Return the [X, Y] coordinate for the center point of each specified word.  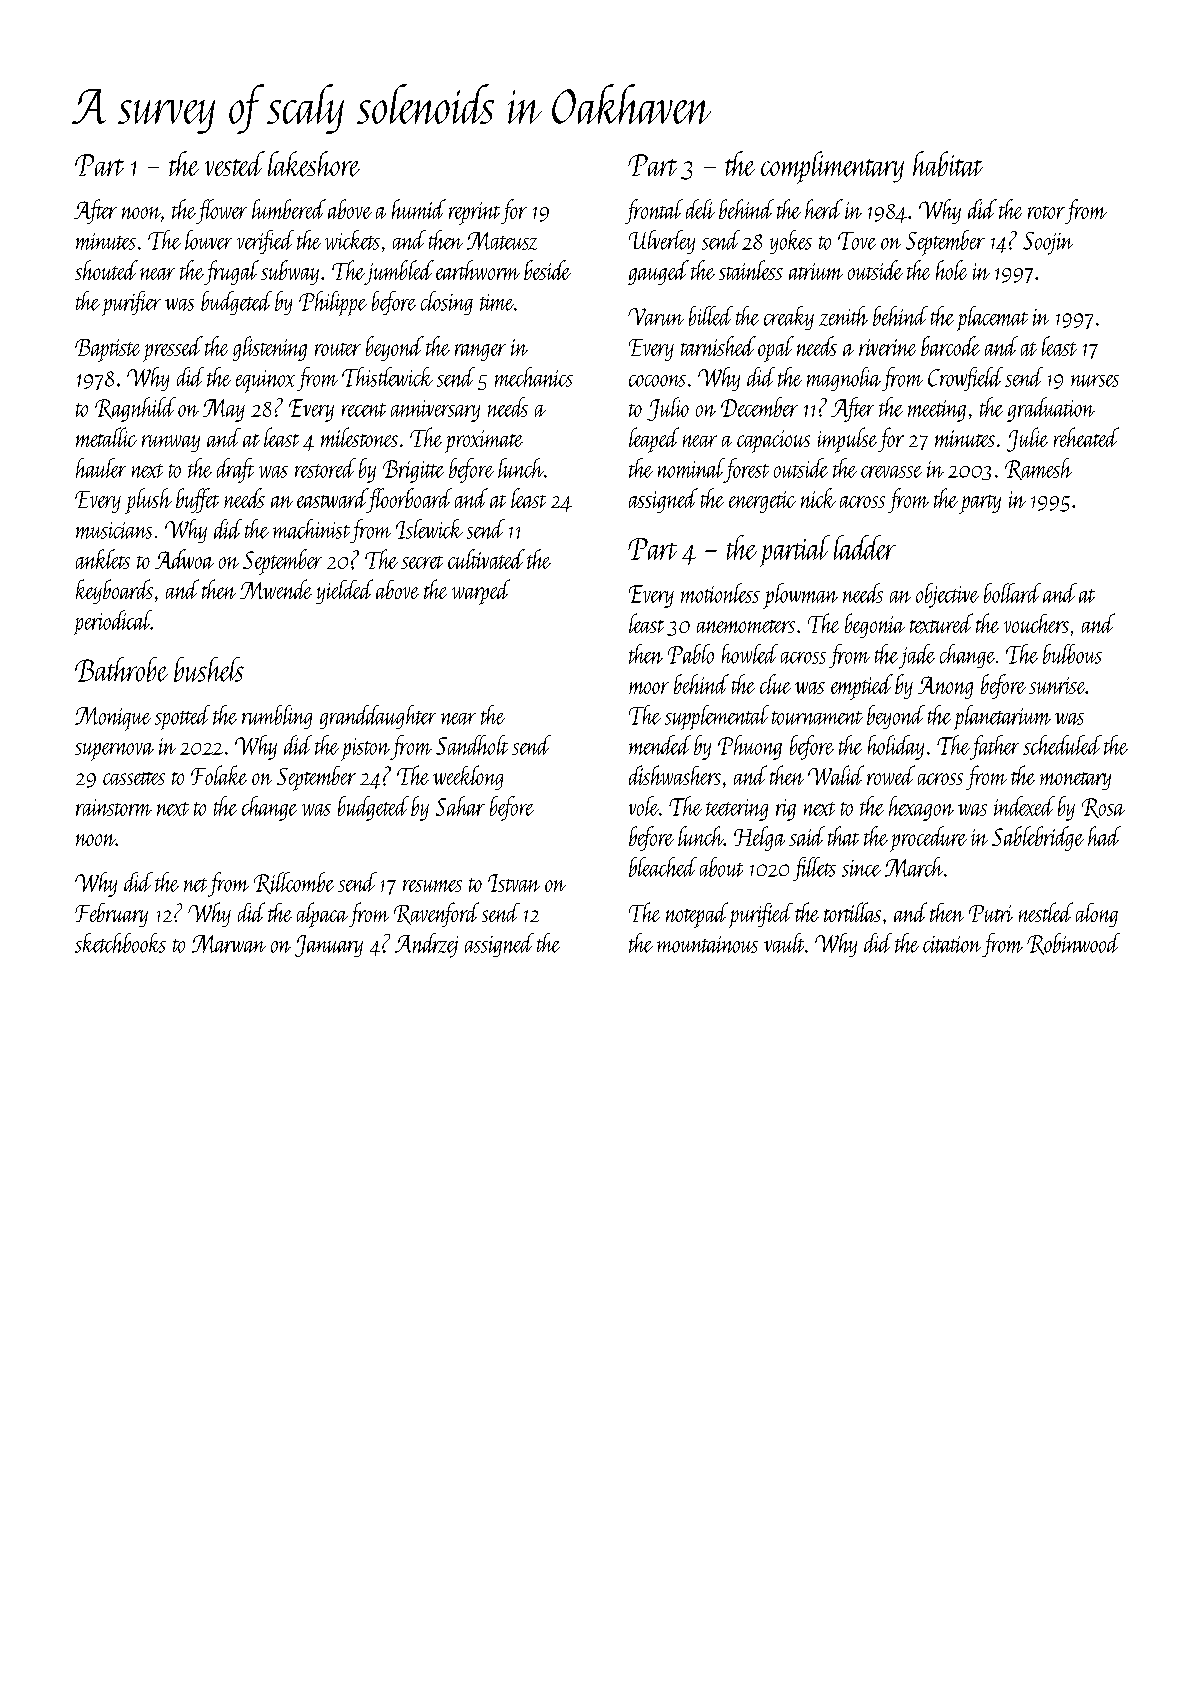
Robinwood [1073, 944]
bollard [1012, 593]
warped [481, 592]
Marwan [229, 944]
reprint [474, 213]
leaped [654, 440]
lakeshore [314, 164]
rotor [1046, 212]
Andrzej [426, 945]
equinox [265, 381]
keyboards [114, 591]
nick [818, 498]
